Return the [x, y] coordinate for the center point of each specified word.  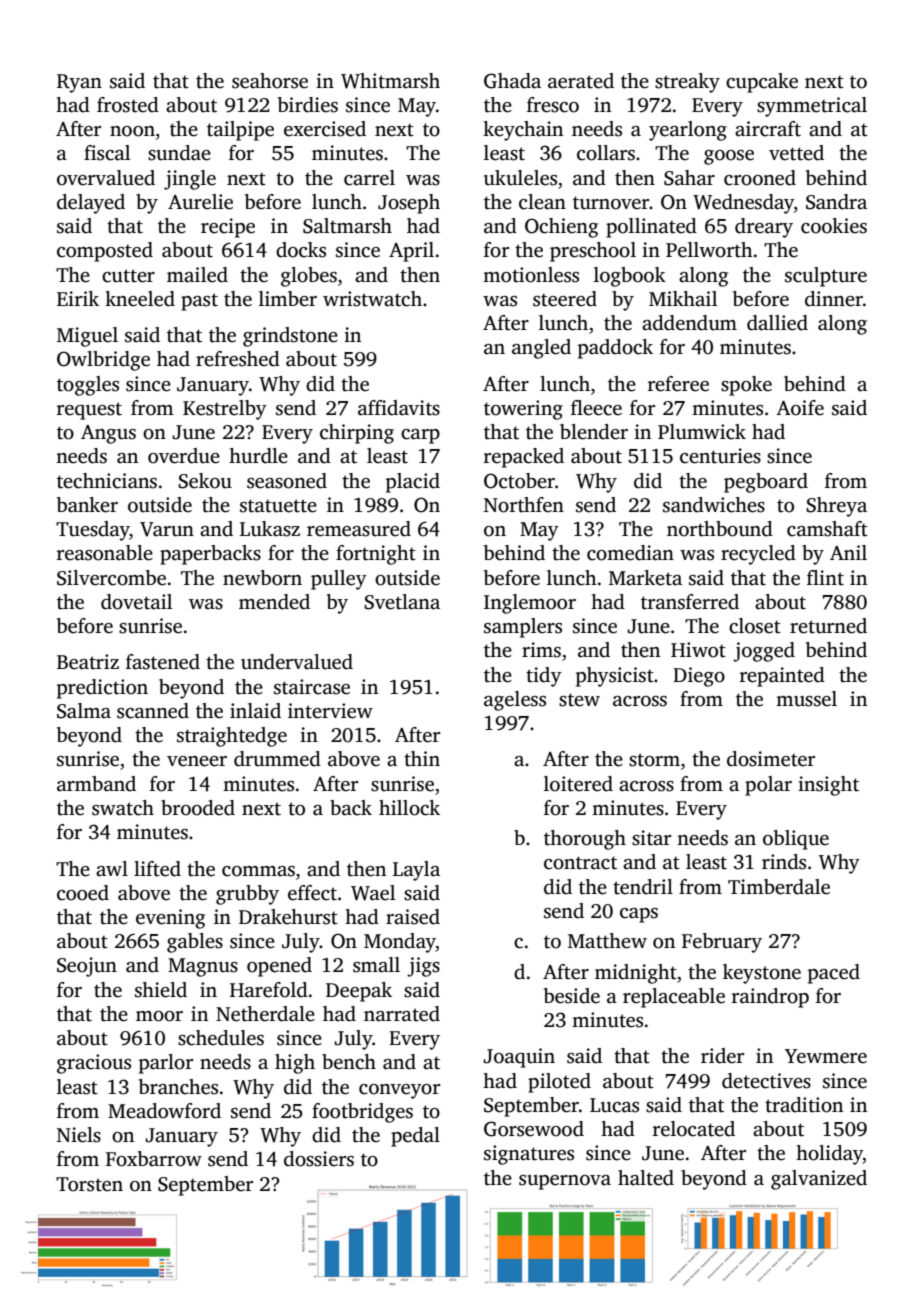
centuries [720, 456]
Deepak [359, 992]
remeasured [359, 529]
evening [170, 919]
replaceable [674, 998]
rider [722, 1056]
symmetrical [812, 107]
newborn [262, 578]
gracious [94, 1064]
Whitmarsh [390, 81]
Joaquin [519, 1058]
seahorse [270, 81]
